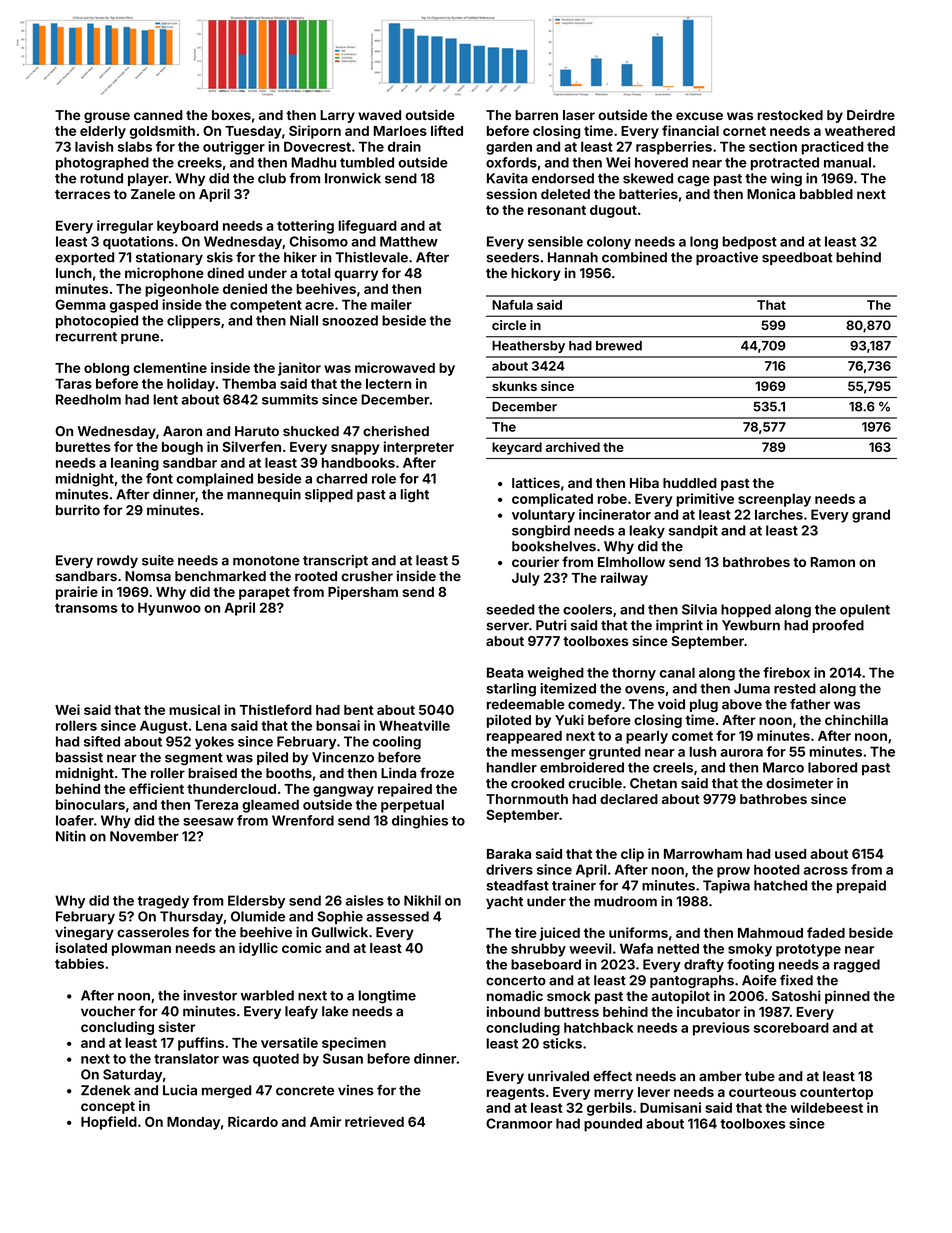 Image resolution: width=952 pixels, height=1233 pixels. I want to click on manual, so click(847, 162).
